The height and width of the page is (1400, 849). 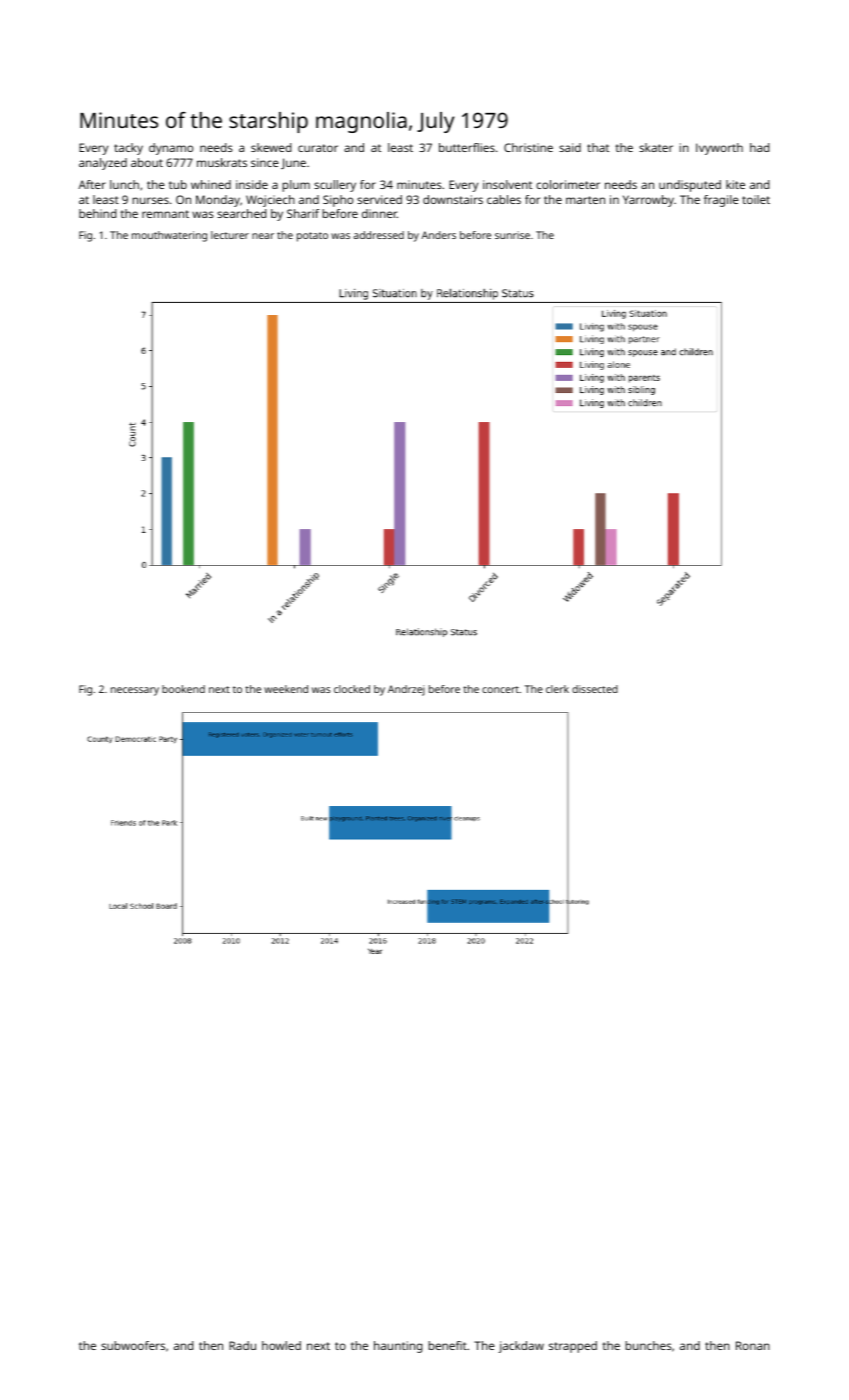 I want to click on butterflies, so click(x=467, y=147).
